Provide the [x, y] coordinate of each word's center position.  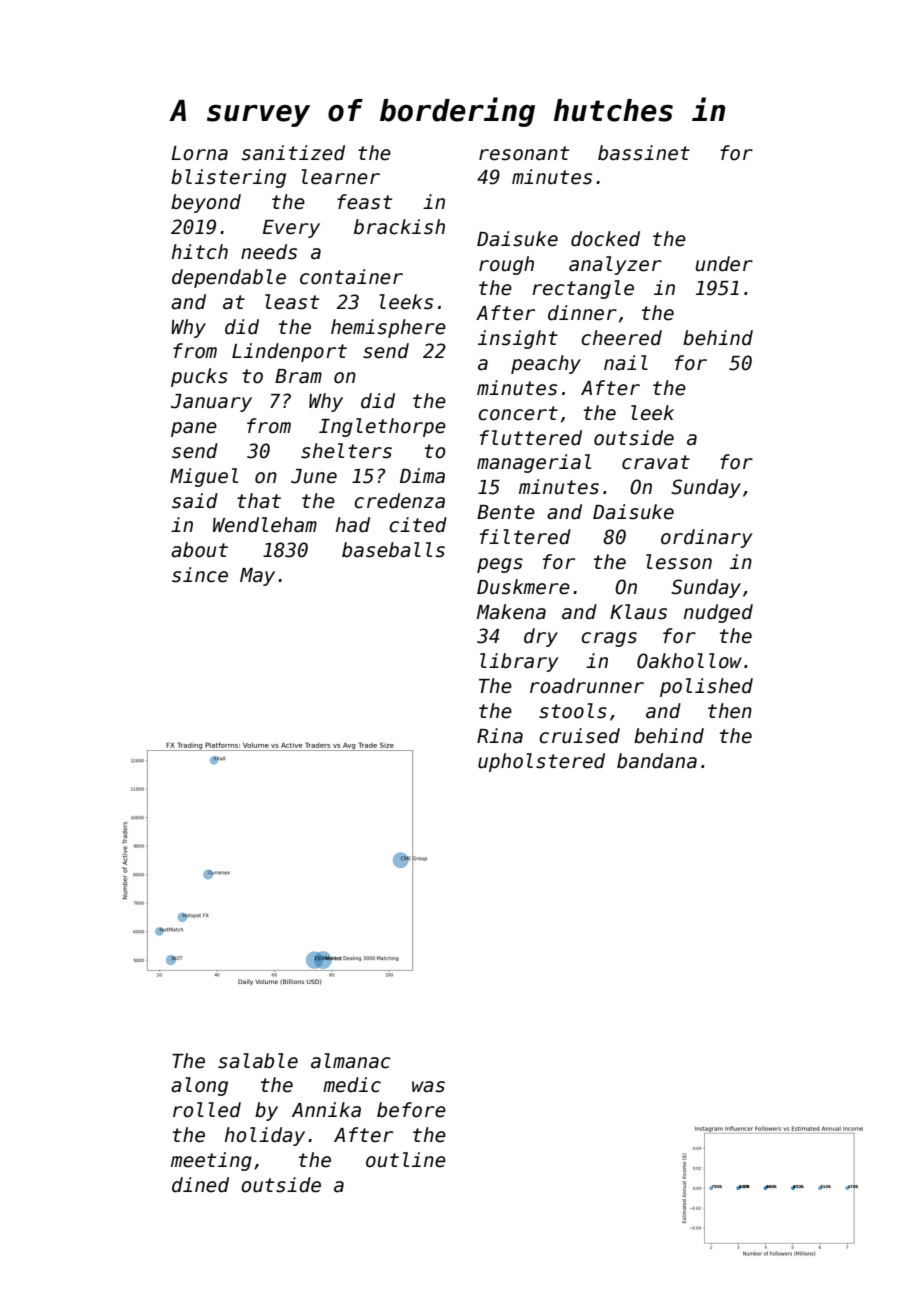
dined [200, 1185]
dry [541, 637]
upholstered [541, 762]
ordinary [706, 538]
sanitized [293, 153]
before [411, 1110]
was [428, 1087]
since [200, 575]
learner [340, 177]
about [199, 550]
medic [352, 1085]
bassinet [644, 153]
